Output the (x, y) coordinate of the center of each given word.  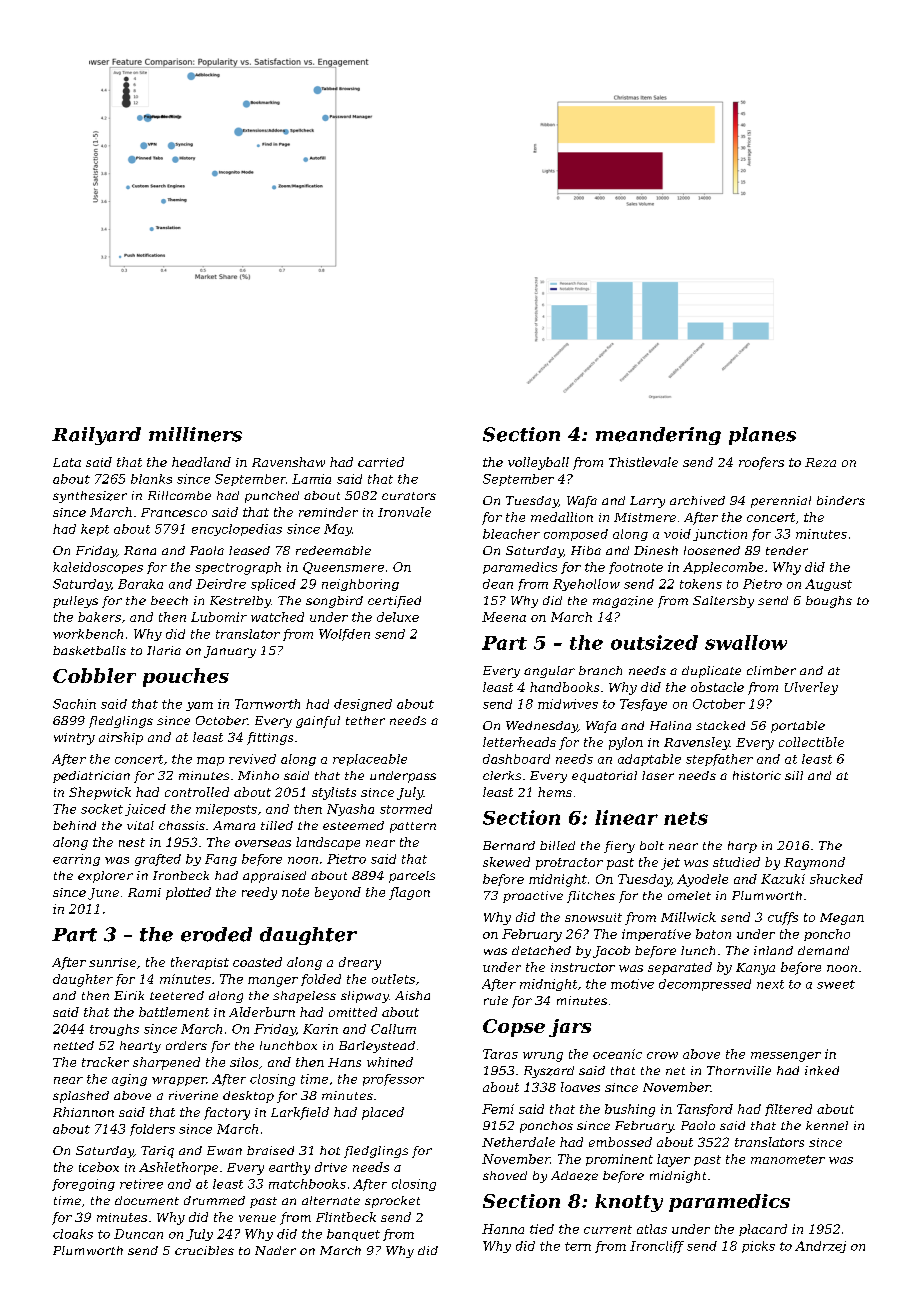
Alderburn (262, 1012)
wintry (74, 739)
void (677, 534)
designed (363, 705)
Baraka (140, 584)
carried (381, 462)
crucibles (204, 1250)
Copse (514, 1028)
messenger (786, 1057)
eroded (216, 934)
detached (541, 950)
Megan (842, 919)
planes (762, 436)
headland (201, 462)
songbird (334, 602)
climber (771, 670)
